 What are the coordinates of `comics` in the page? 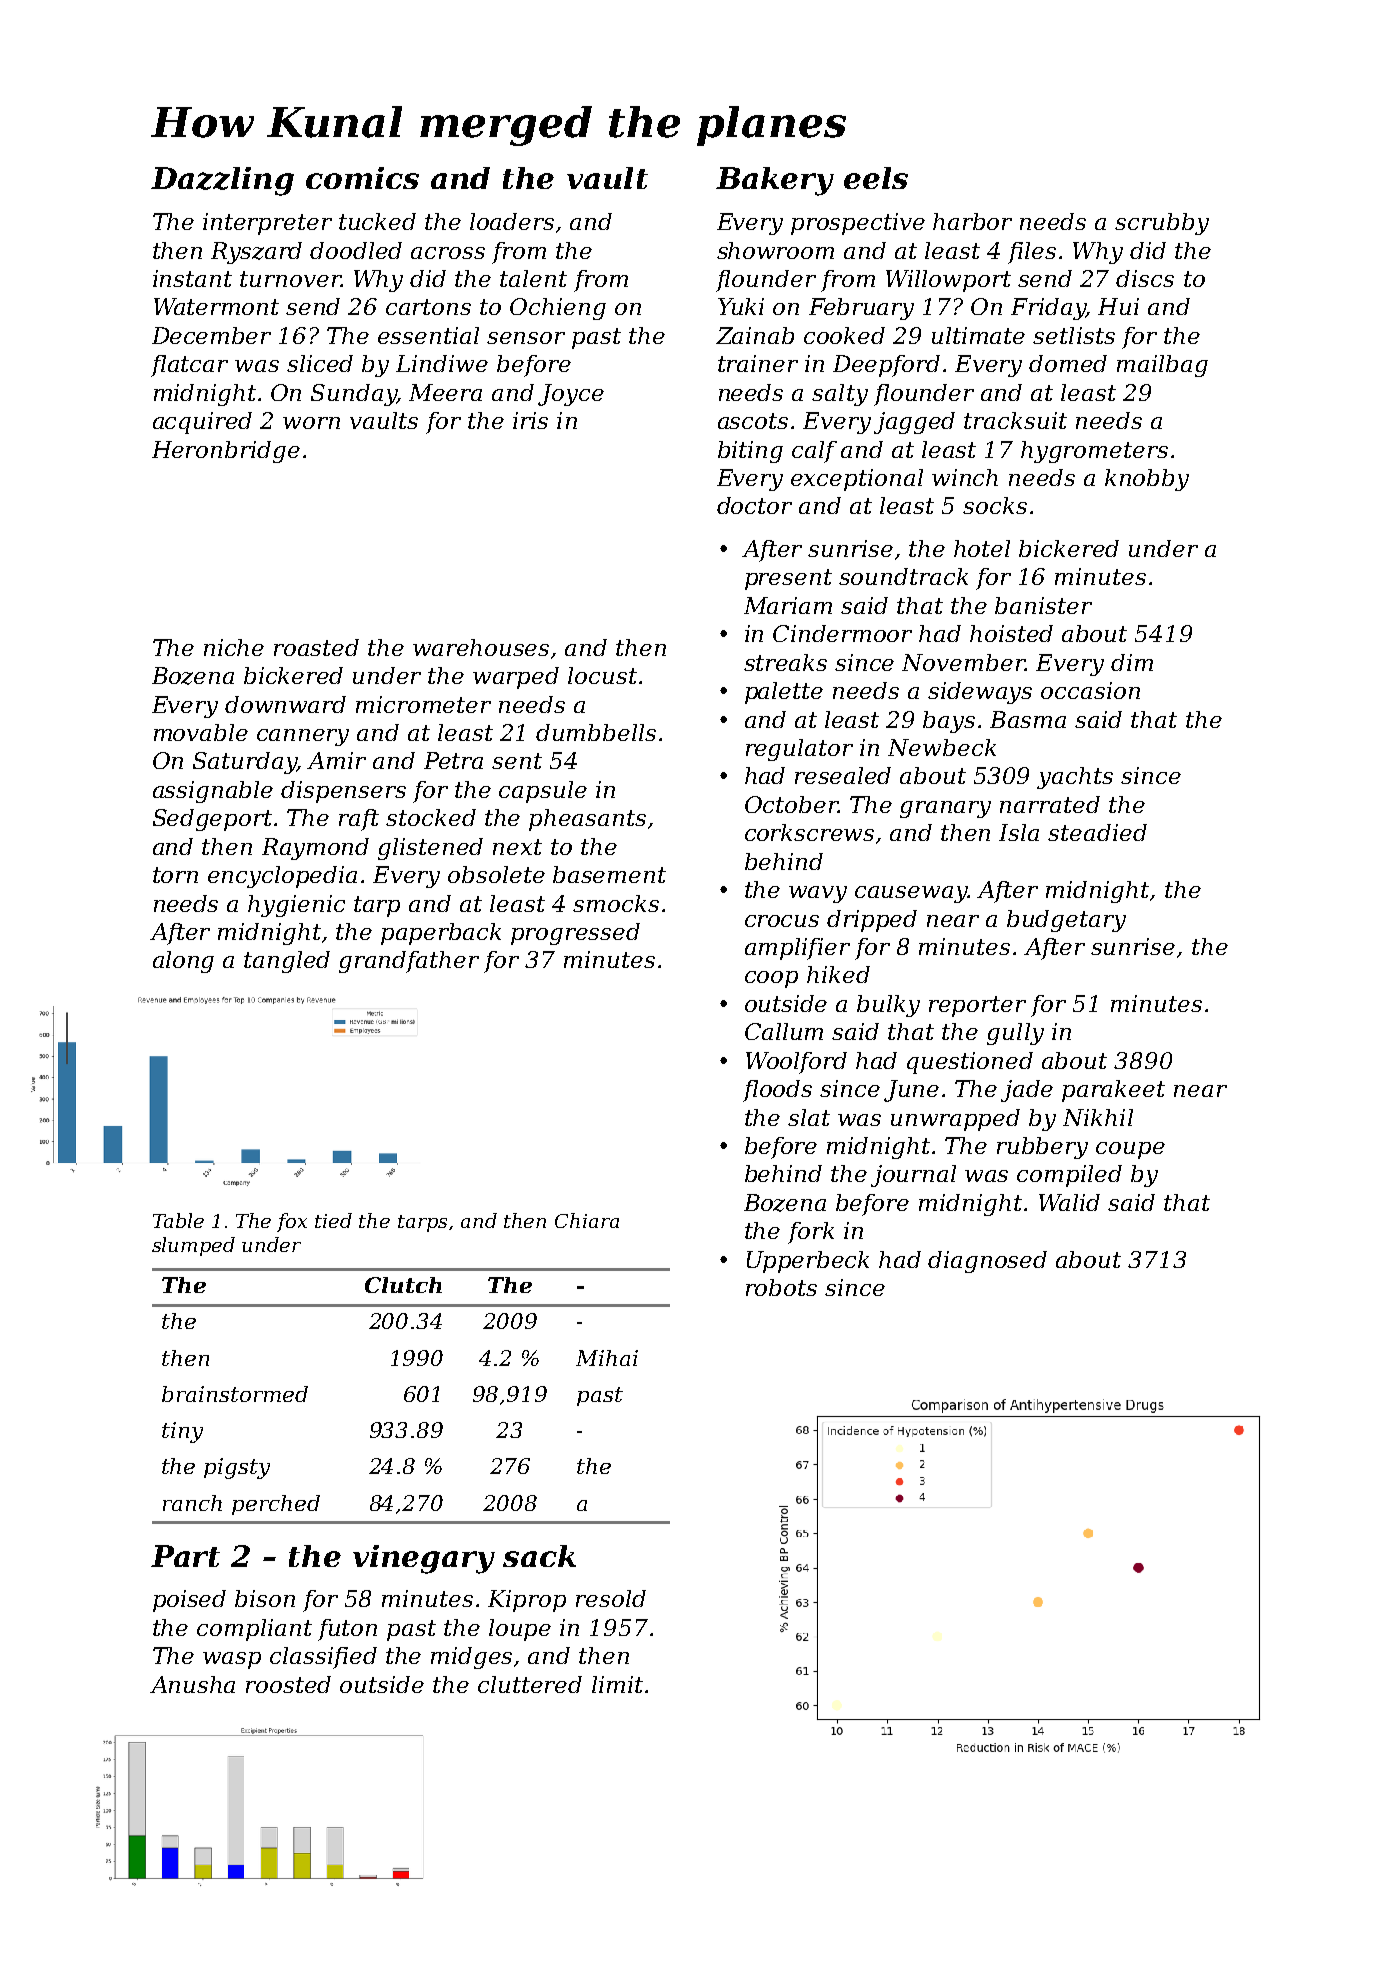 It's located at (362, 178).
